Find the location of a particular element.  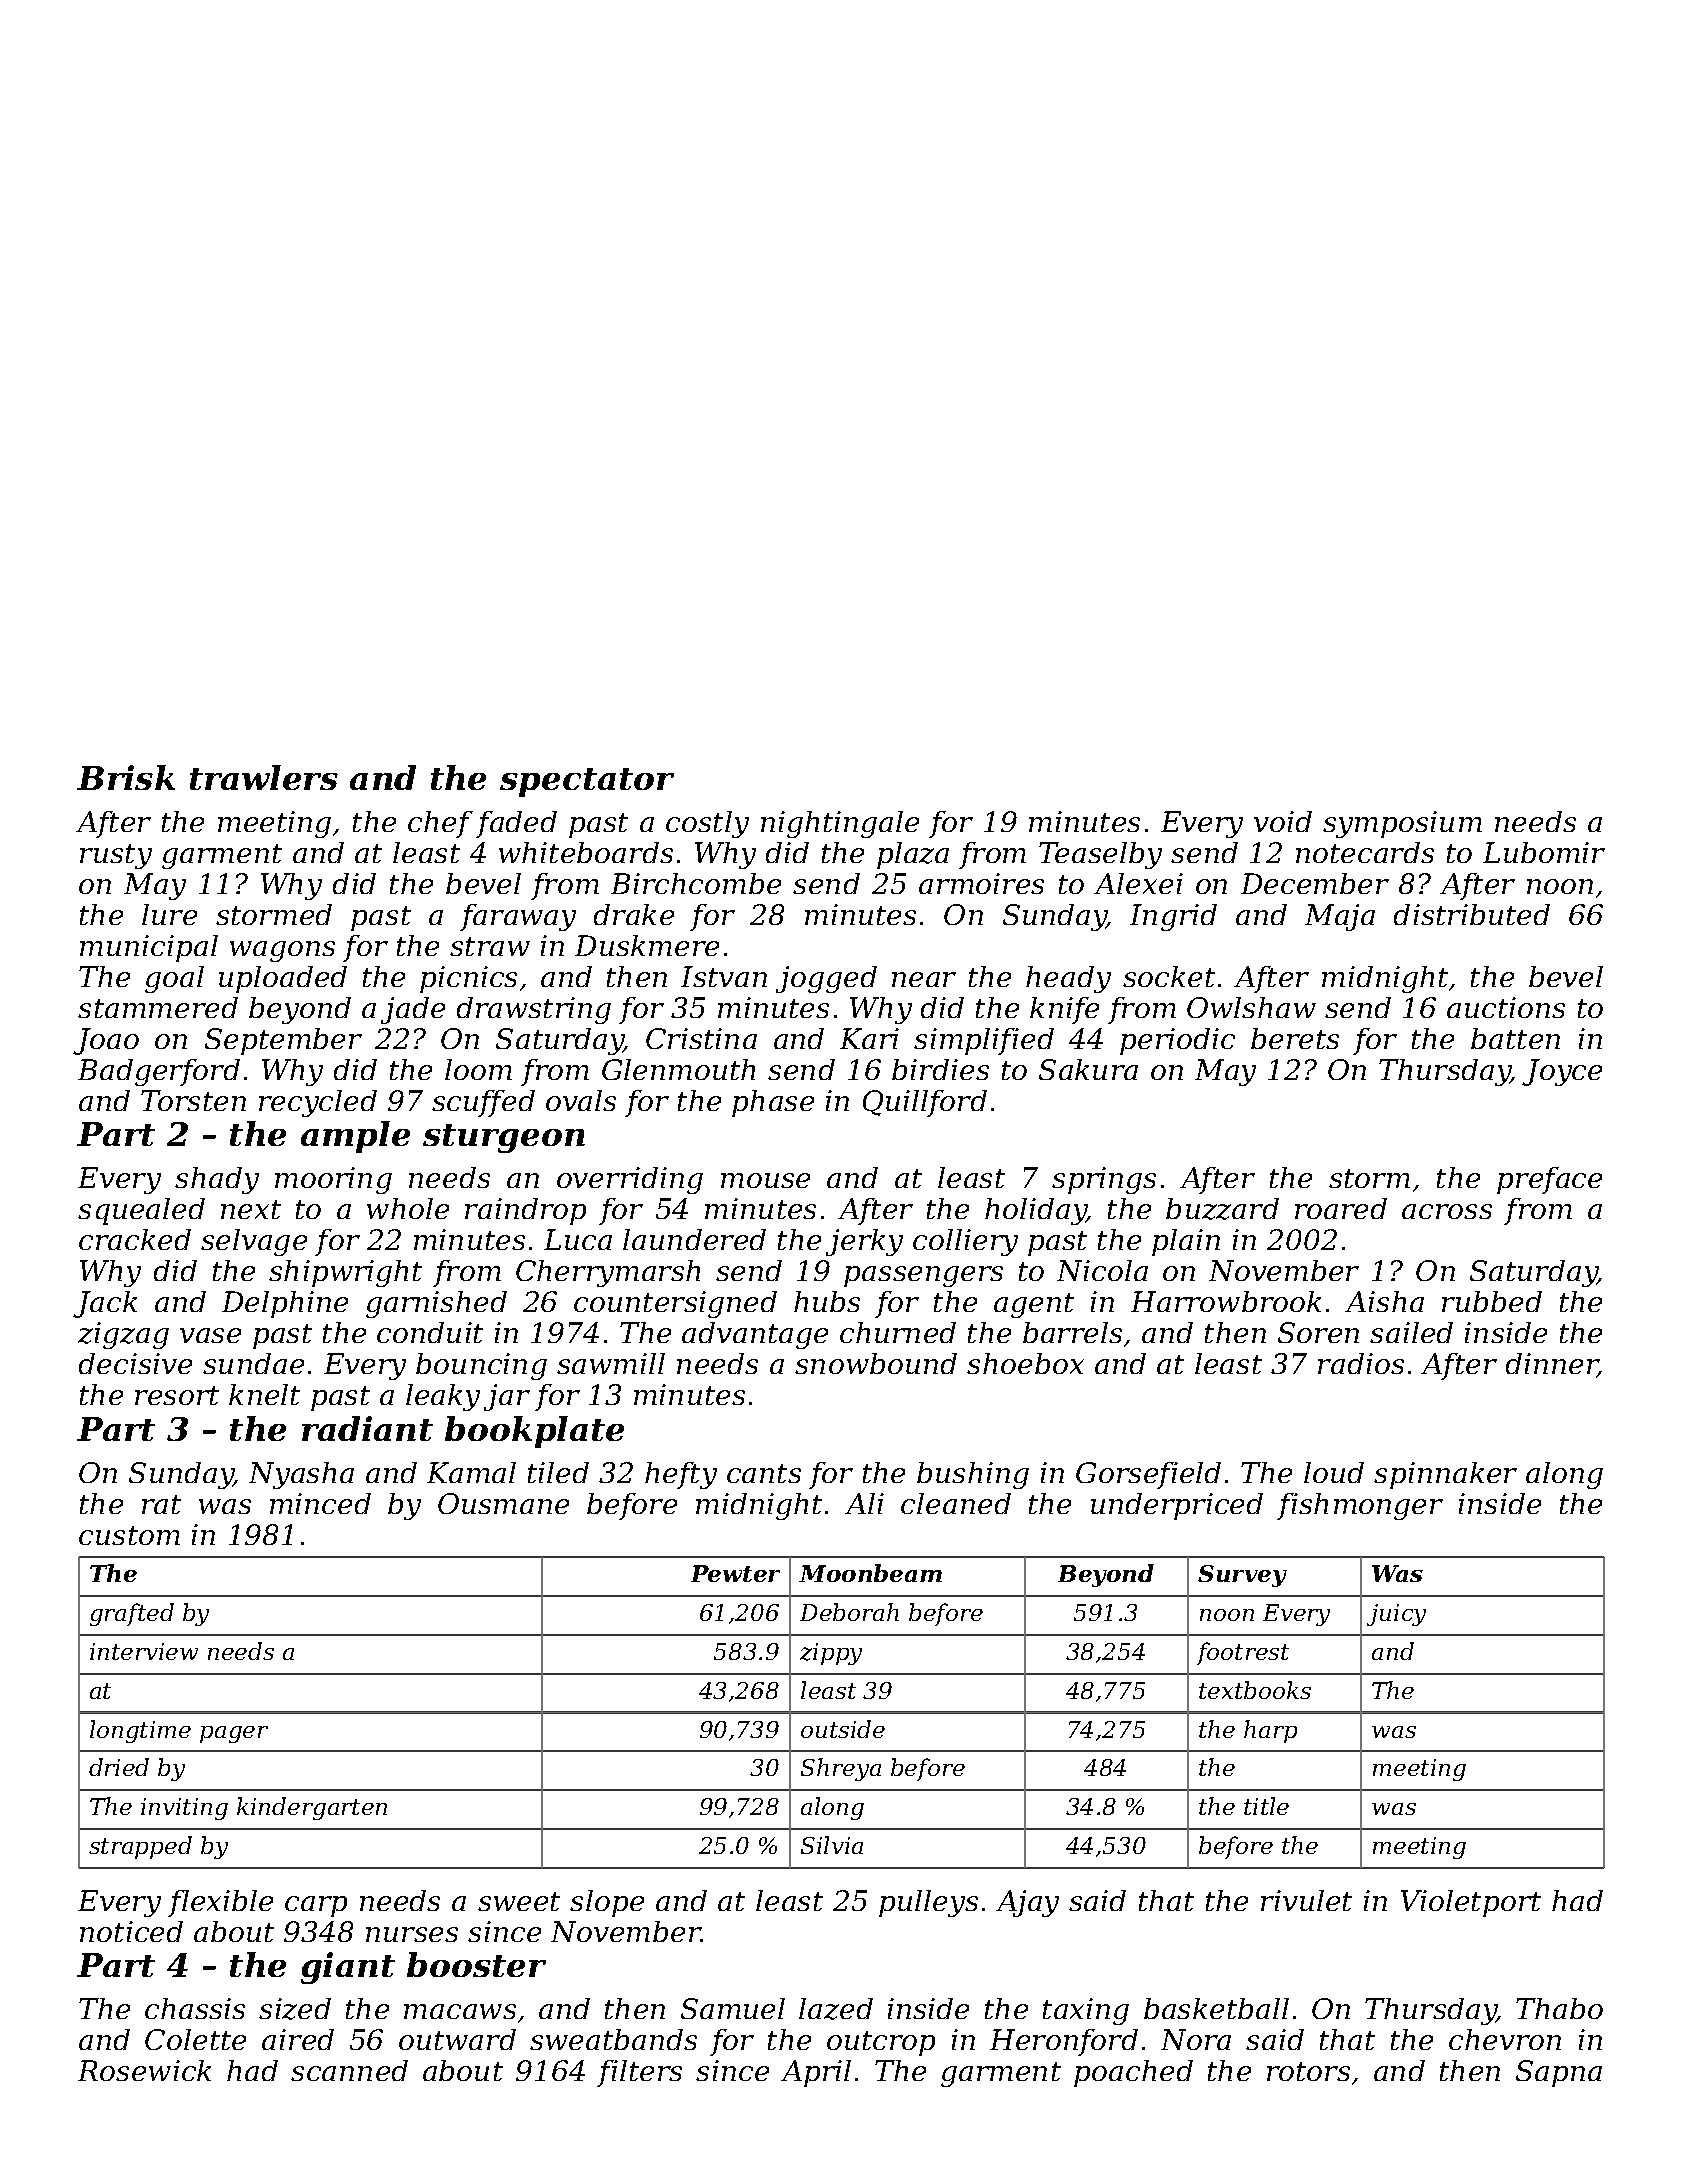

Shreya is located at coordinates (841, 1769).
